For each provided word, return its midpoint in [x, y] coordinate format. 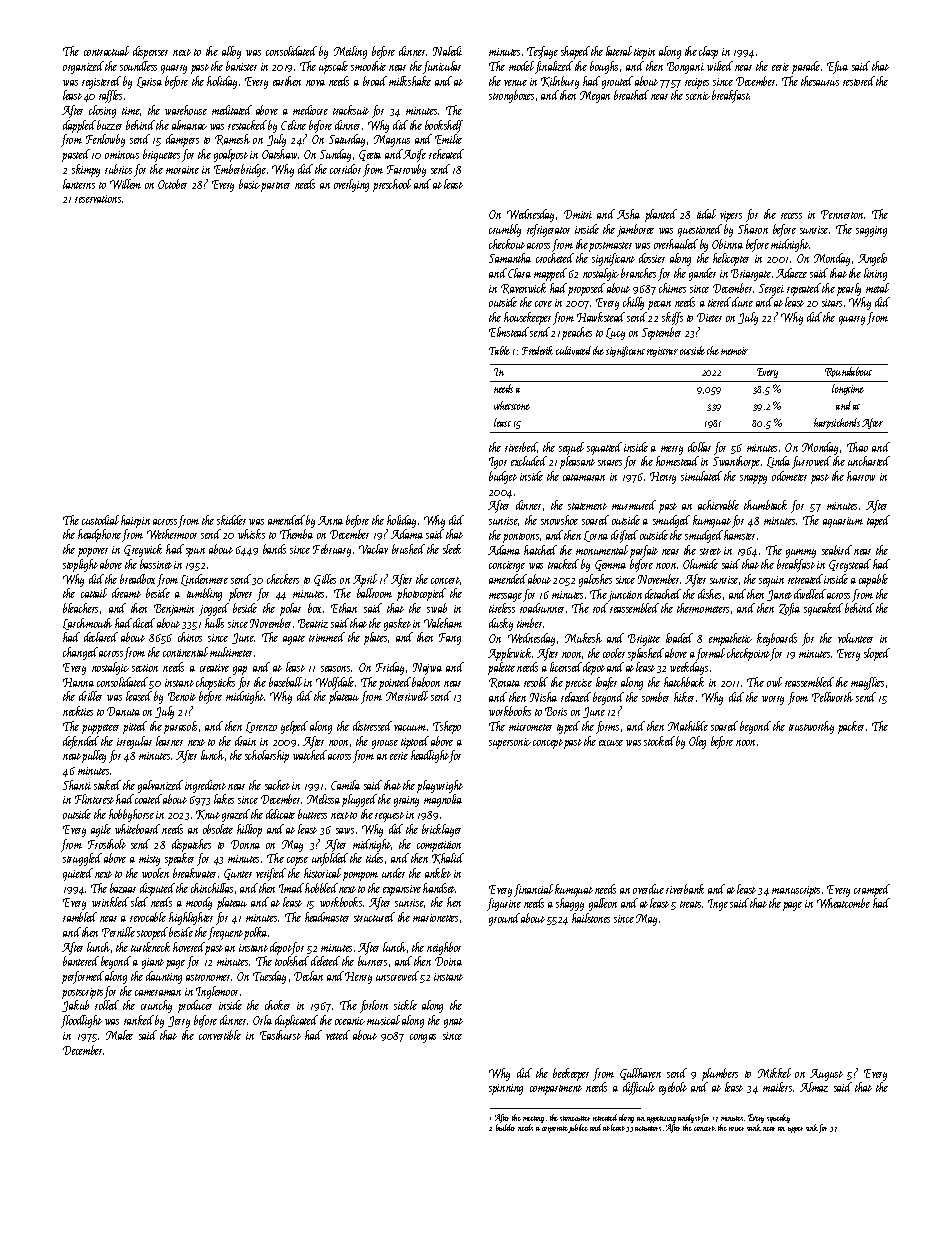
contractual [106, 51]
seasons [335, 669]
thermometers [703, 608]
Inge [718, 905]
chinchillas [212, 888]
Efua [837, 67]
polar [290, 609]
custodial [100, 520]
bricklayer [441, 830]
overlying [351, 185]
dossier [652, 258]
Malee [119, 1035]
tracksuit [351, 110]
